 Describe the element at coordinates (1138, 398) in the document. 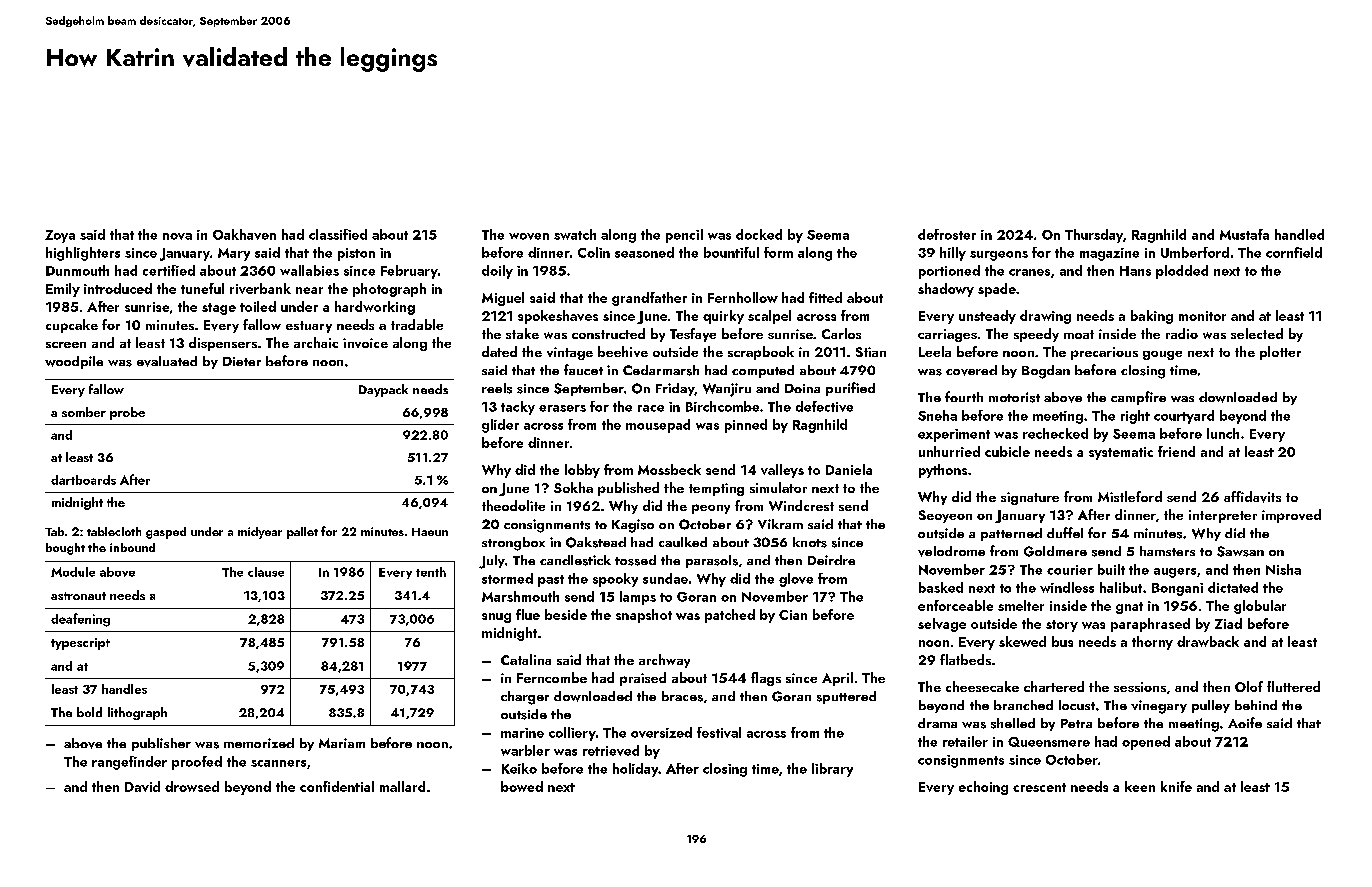

I see `campfire` at that location.
